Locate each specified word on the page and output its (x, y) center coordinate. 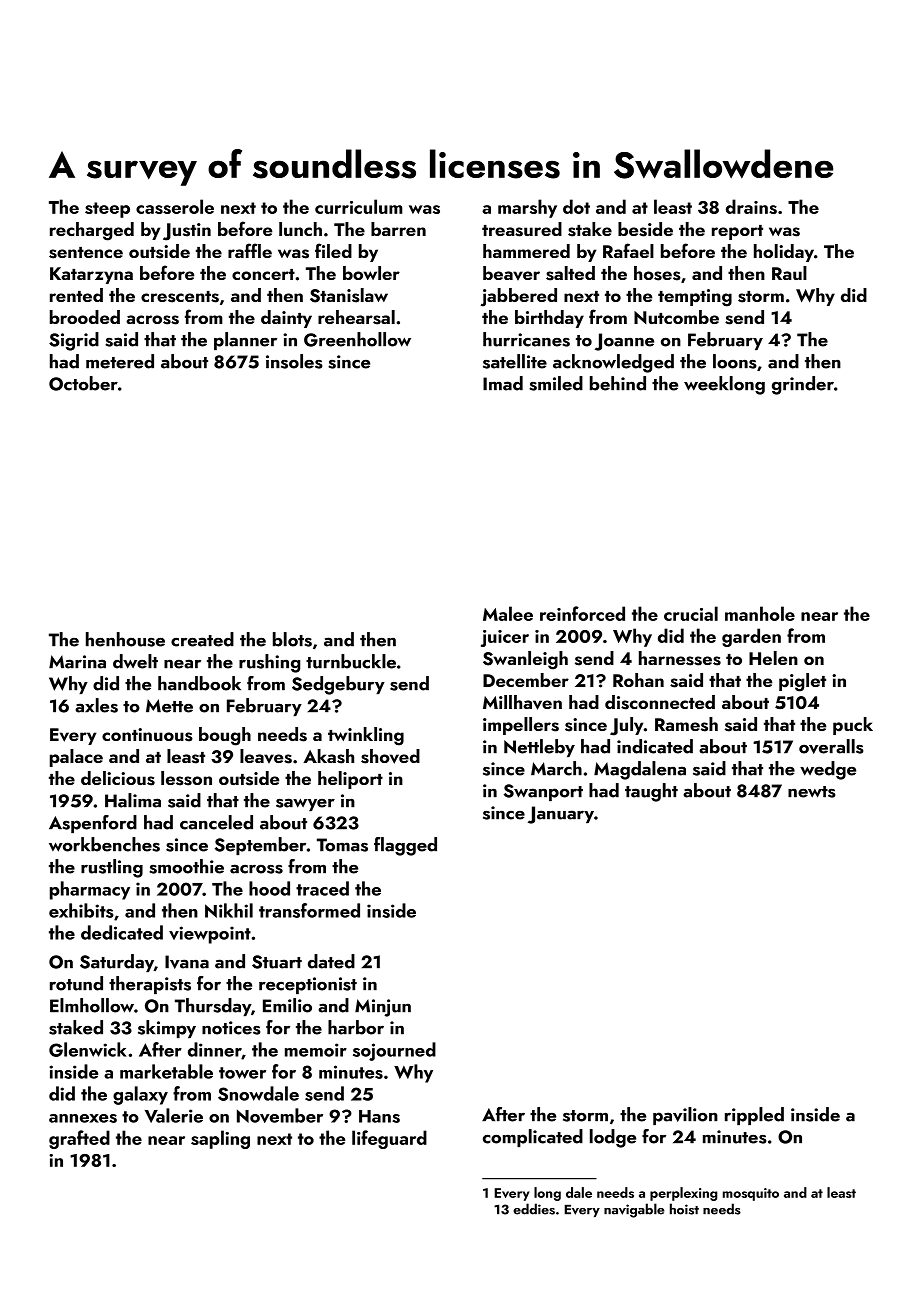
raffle (250, 250)
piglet (802, 682)
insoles (294, 361)
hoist (684, 1209)
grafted (79, 1139)
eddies (534, 1209)
